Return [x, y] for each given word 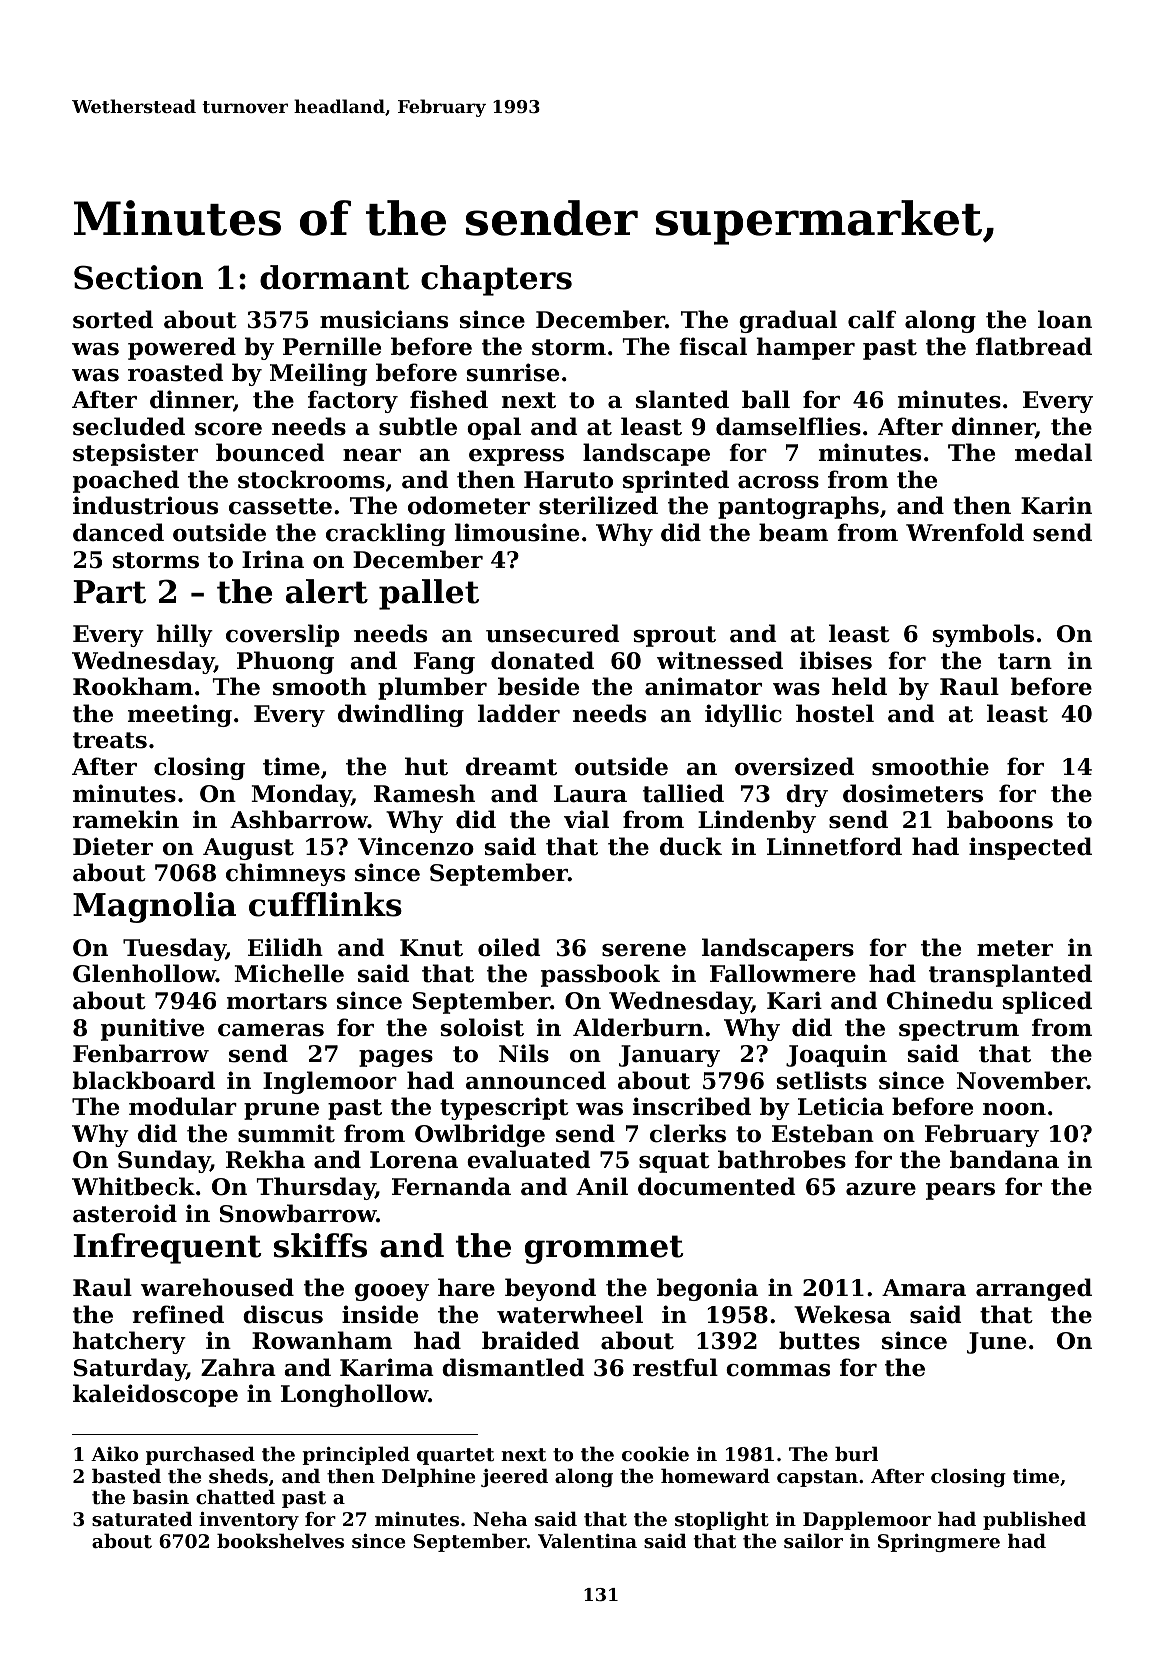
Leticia [841, 1106]
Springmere [939, 1543]
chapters [496, 280]
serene [644, 950]
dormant [334, 277]
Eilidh [285, 947]
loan [1065, 319]
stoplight [722, 1520]
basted [126, 1476]
